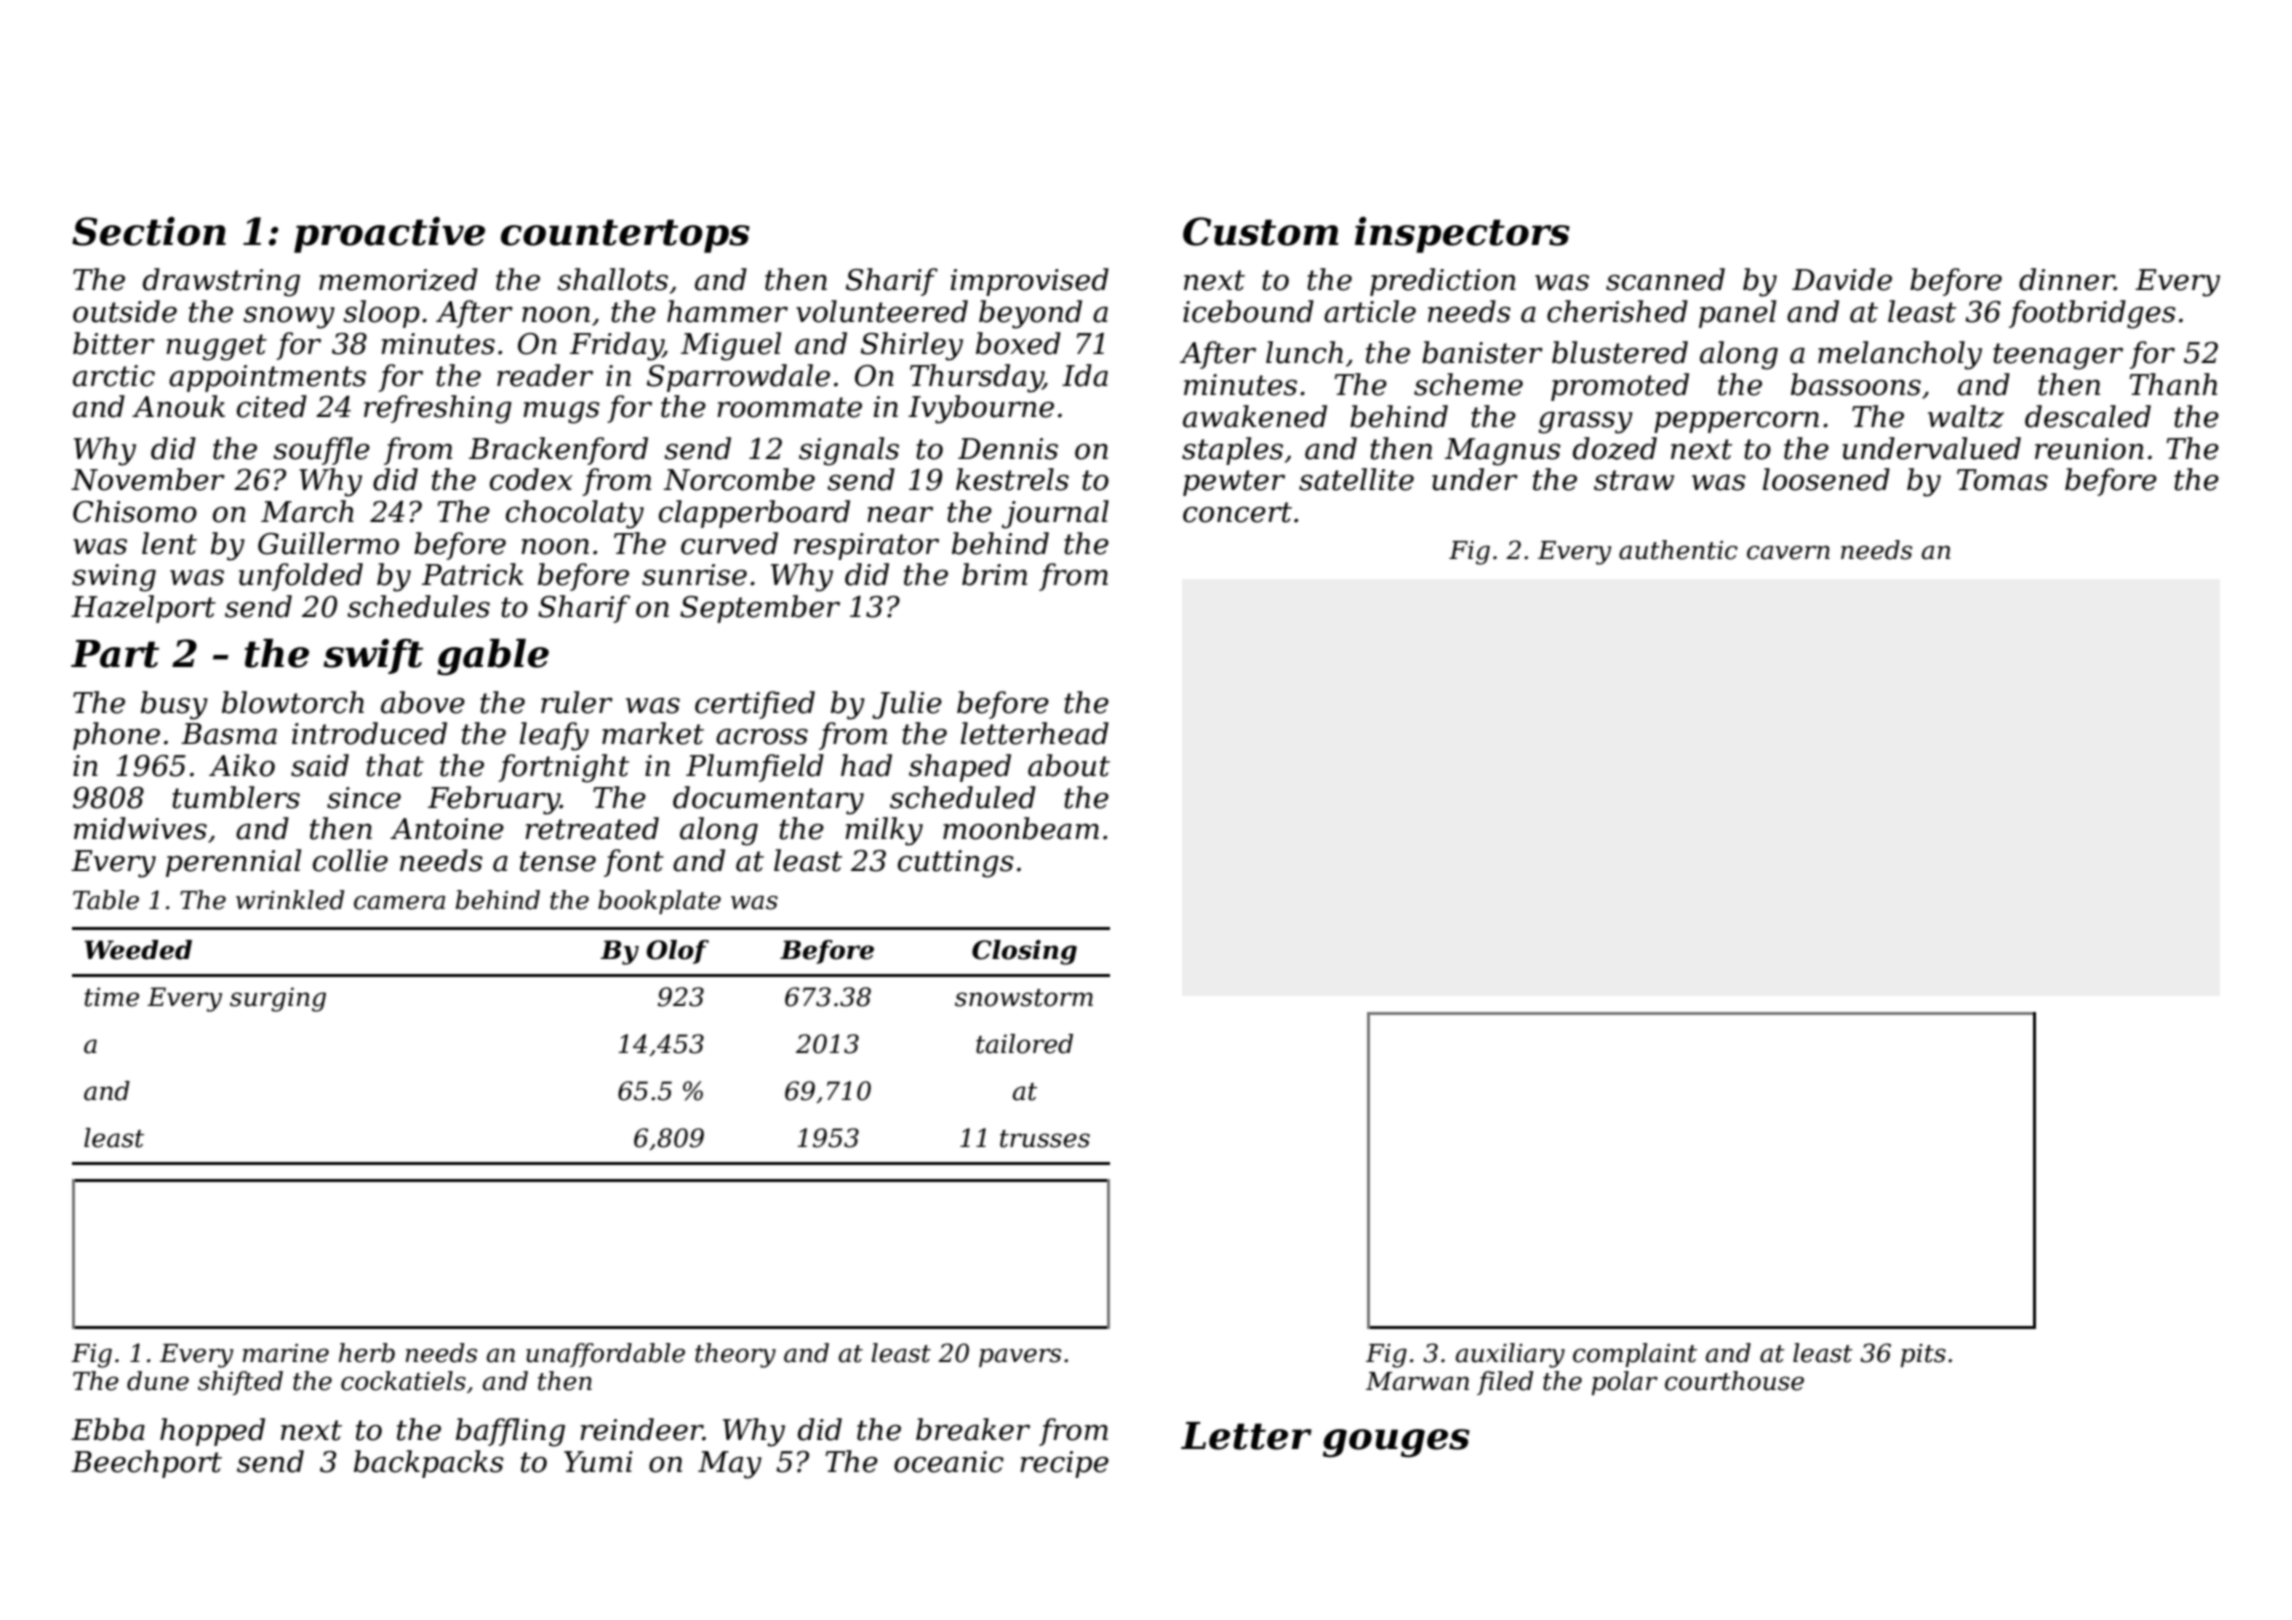 This screenshot has width=2292, height=1620. Describe the element at coordinates (1923, 1355) in the screenshot. I see `pits` at that location.
